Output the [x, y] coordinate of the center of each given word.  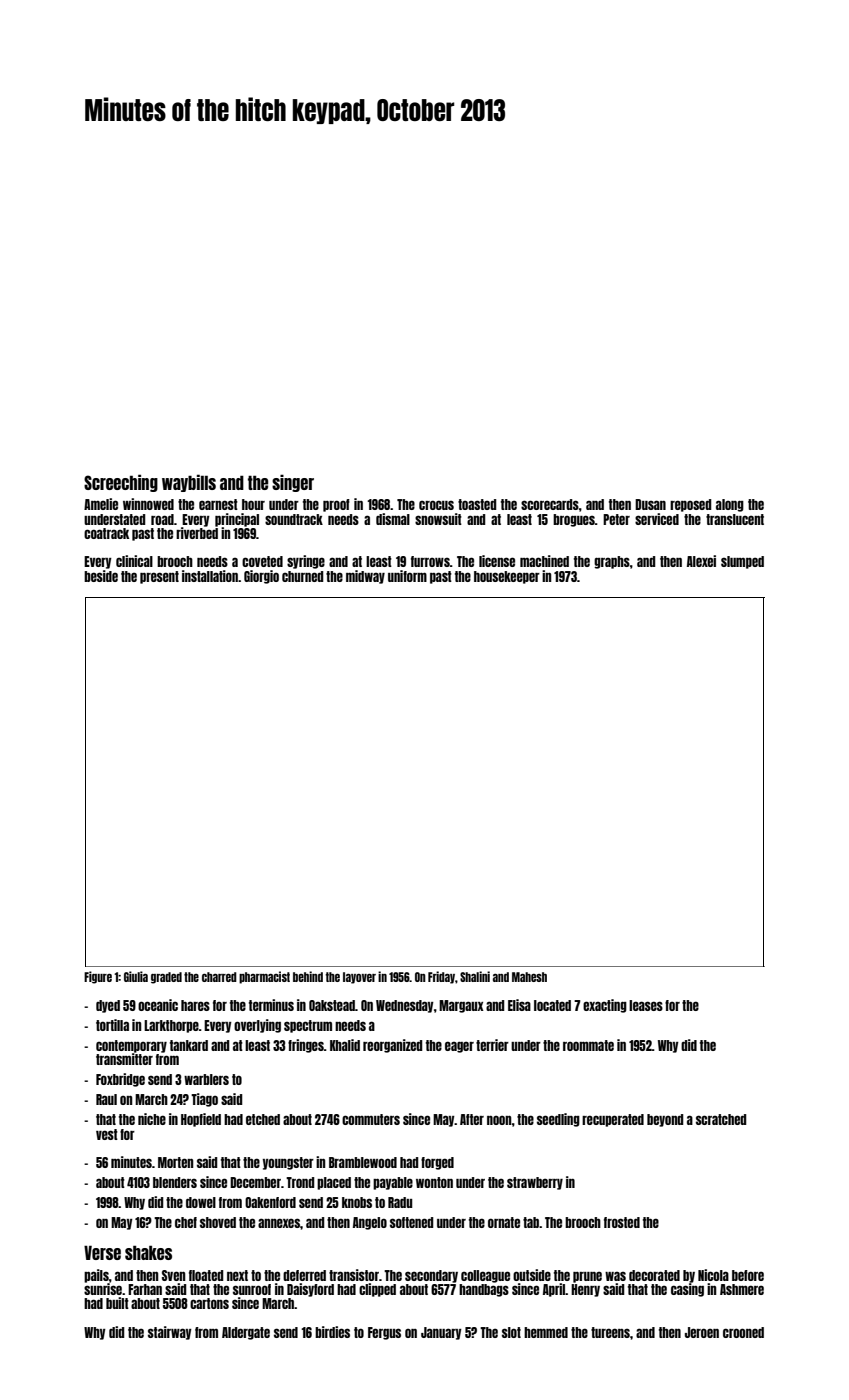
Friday [441, 977]
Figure [98, 977]
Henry [585, 1290]
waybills [189, 483]
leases [646, 1005]
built [117, 1303]
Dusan [650, 504]
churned [302, 576]
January [441, 1333]
